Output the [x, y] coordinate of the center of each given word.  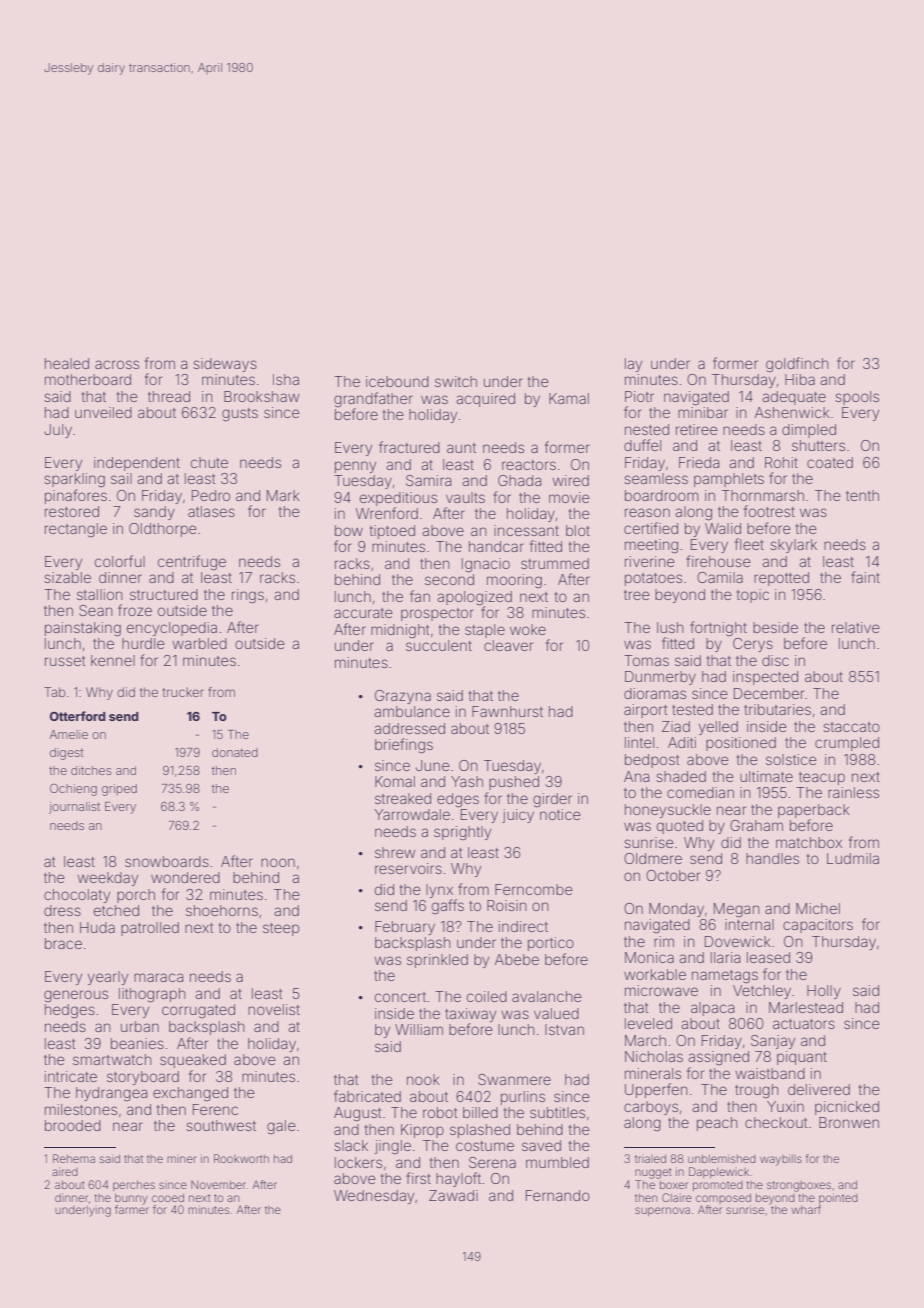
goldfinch [797, 365]
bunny [131, 1199]
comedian [700, 792]
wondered [185, 877]
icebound [397, 381]
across [117, 364]
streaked [403, 798]
